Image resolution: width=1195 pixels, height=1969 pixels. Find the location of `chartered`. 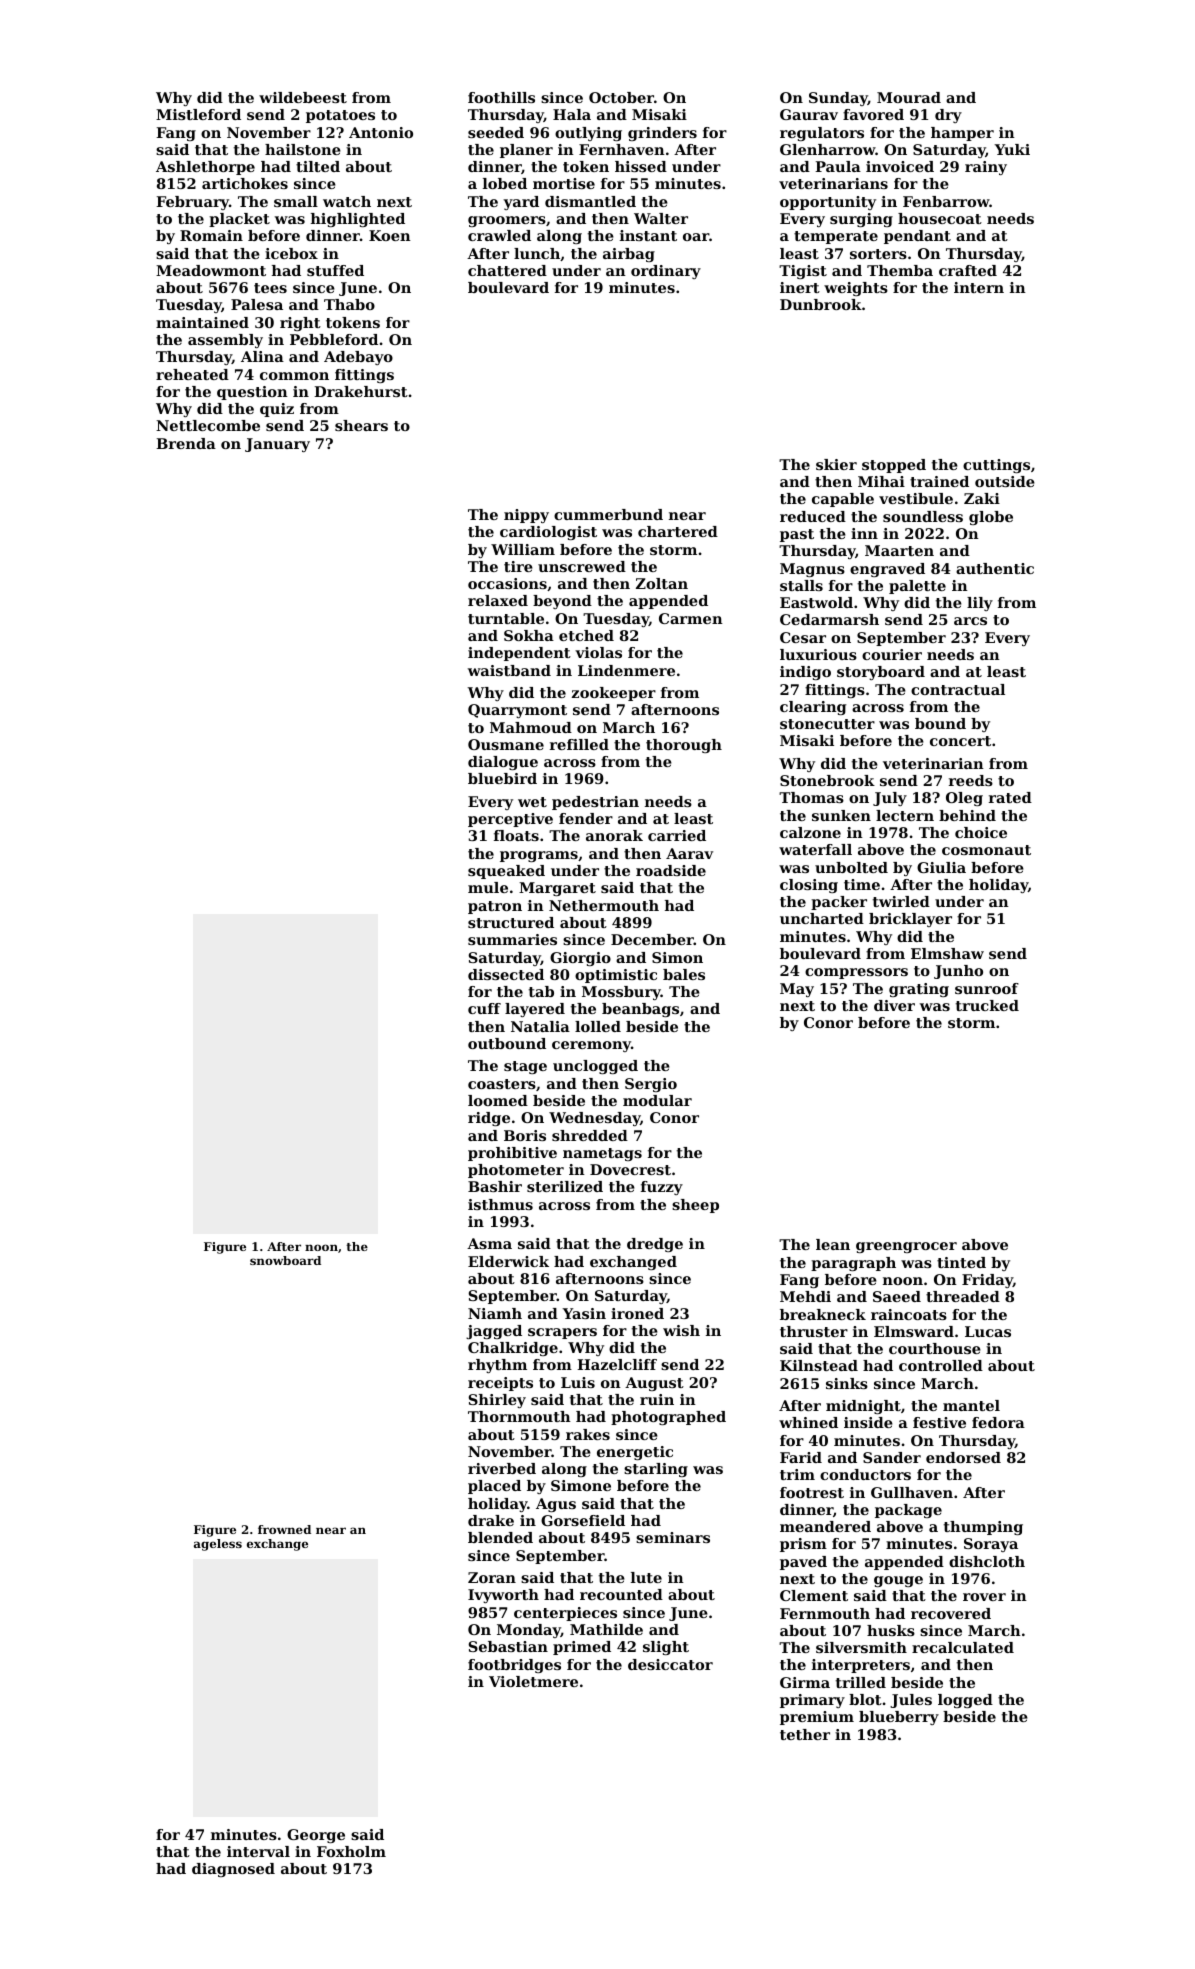

chartered is located at coordinates (678, 531).
